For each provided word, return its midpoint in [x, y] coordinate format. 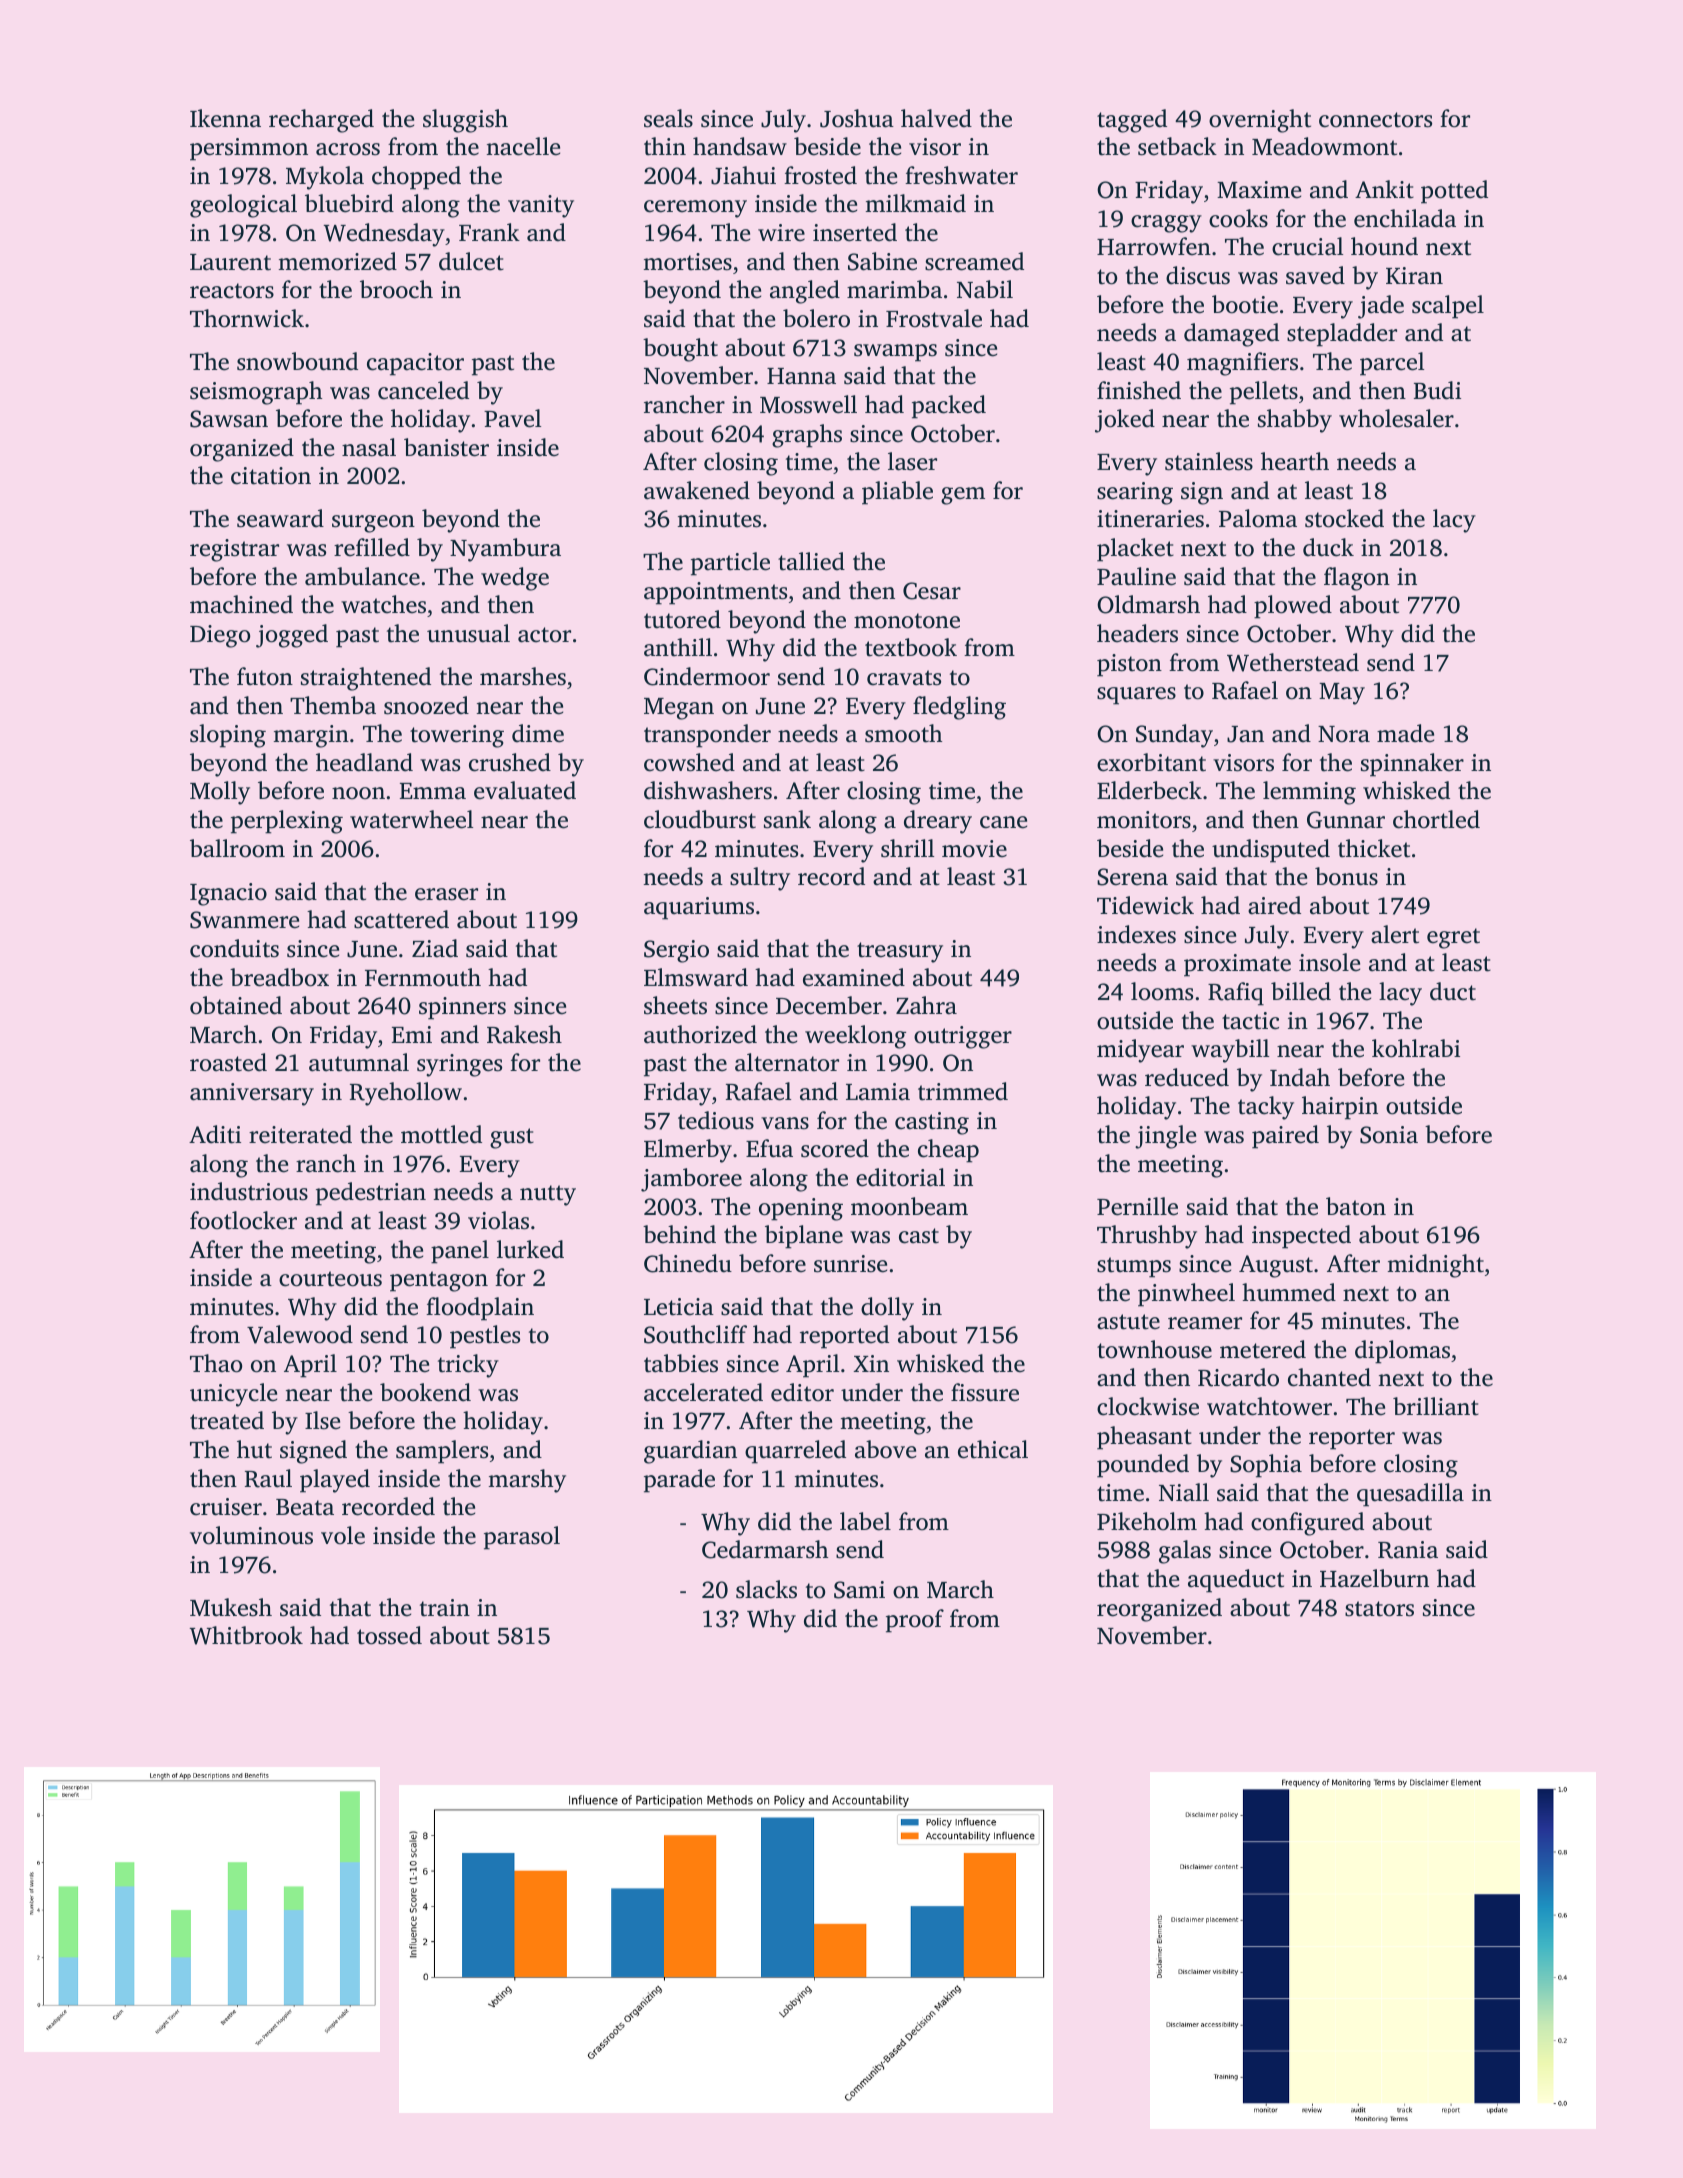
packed [949, 407]
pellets [1264, 393]
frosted [820, 175]
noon [358, 793]
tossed [389, 1635]
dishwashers [708, 790]
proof [915, 1621]
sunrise [850, 1264]
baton [1356, 1206]
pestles [485, 1337]
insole [1329, 962]
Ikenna [225, 118]
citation [271, 476]
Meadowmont [1324, 146]
